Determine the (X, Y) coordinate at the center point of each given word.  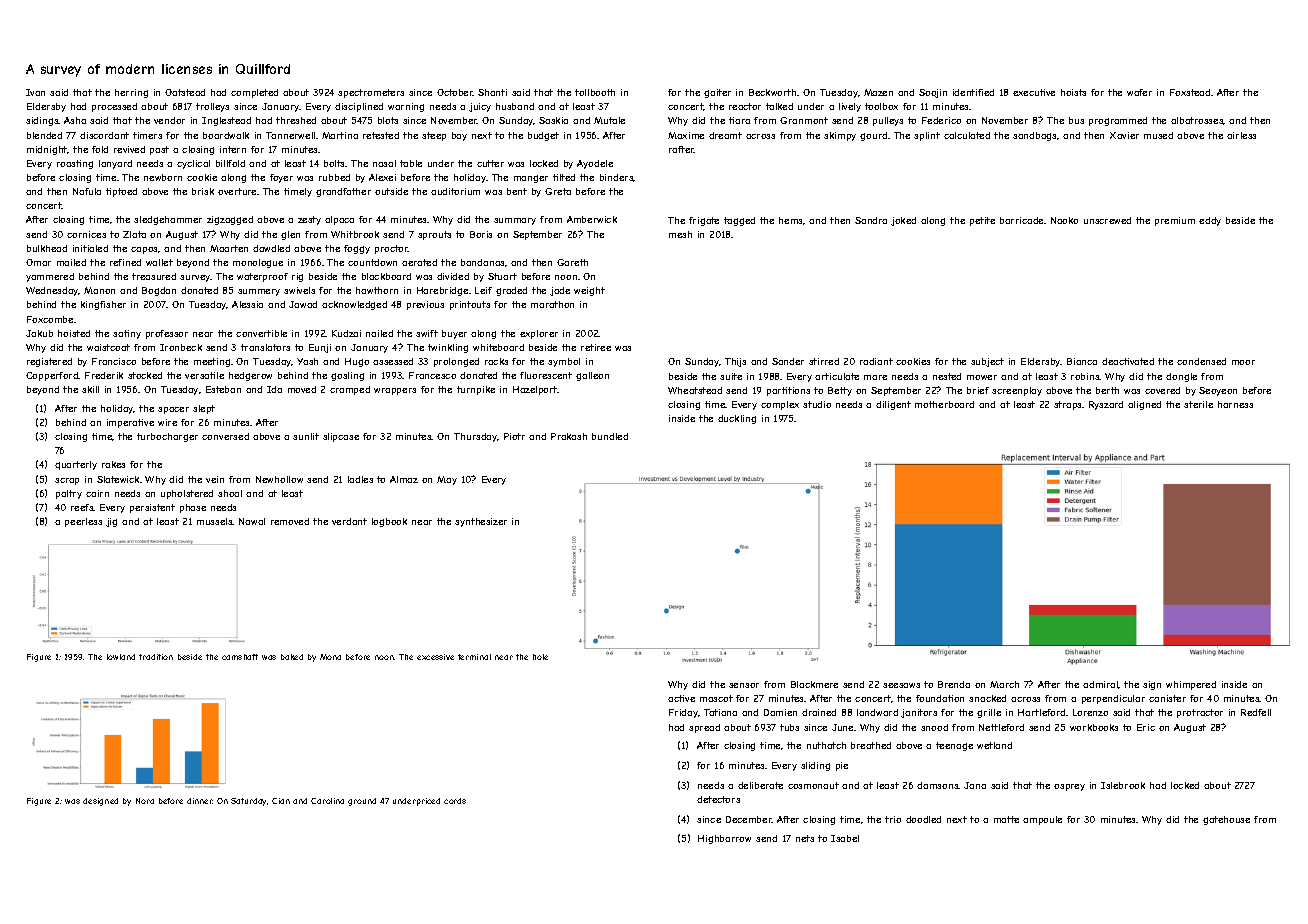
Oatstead (185, 92)
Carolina (327, 801)
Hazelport (535, 390)
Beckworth (772, 92)
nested (947, 376)
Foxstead (1190, 92)
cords (455, 801)
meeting (212, 362)
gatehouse (1226, 820)
